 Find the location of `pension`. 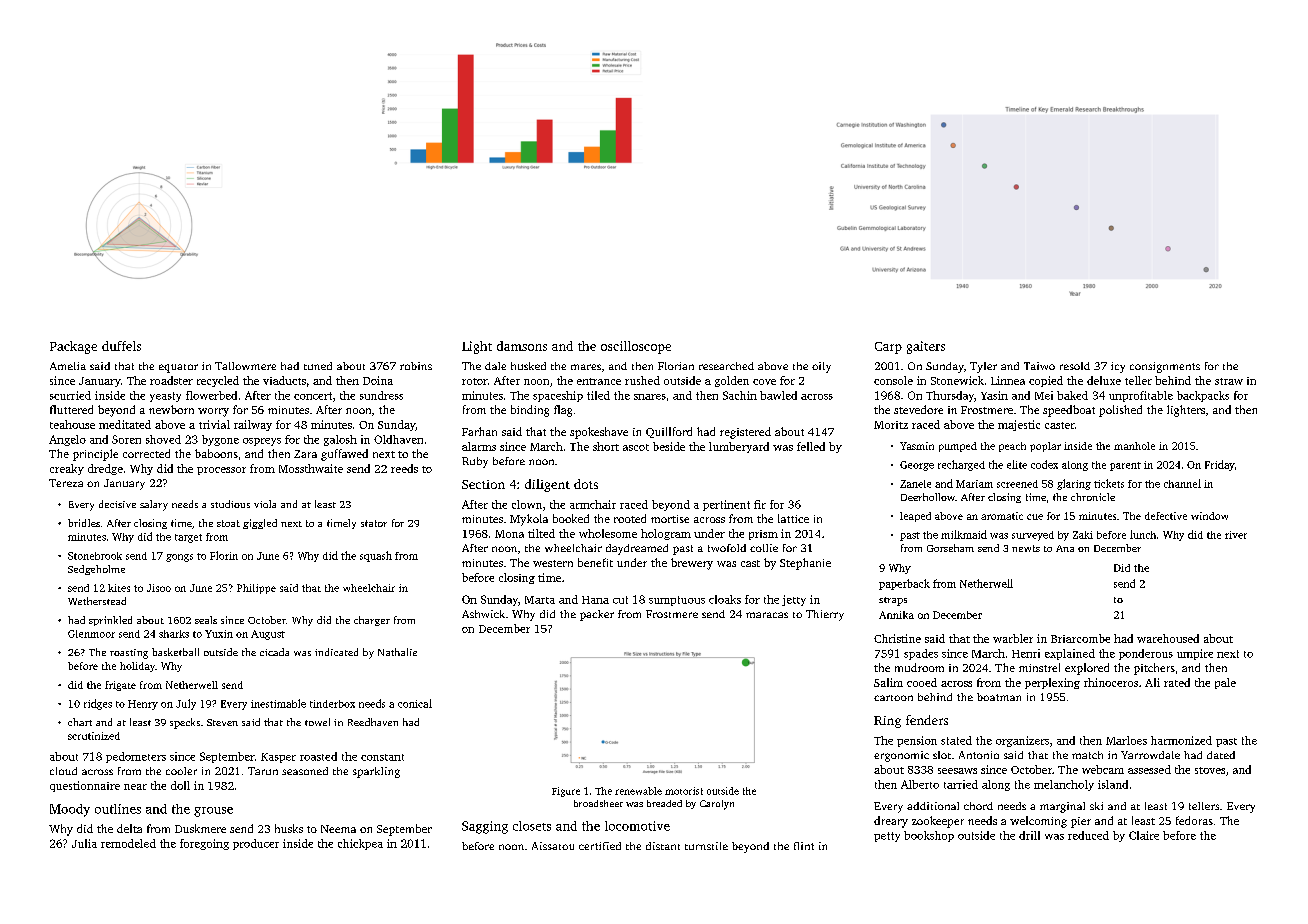

pension is located at coordinates (917, 741).
